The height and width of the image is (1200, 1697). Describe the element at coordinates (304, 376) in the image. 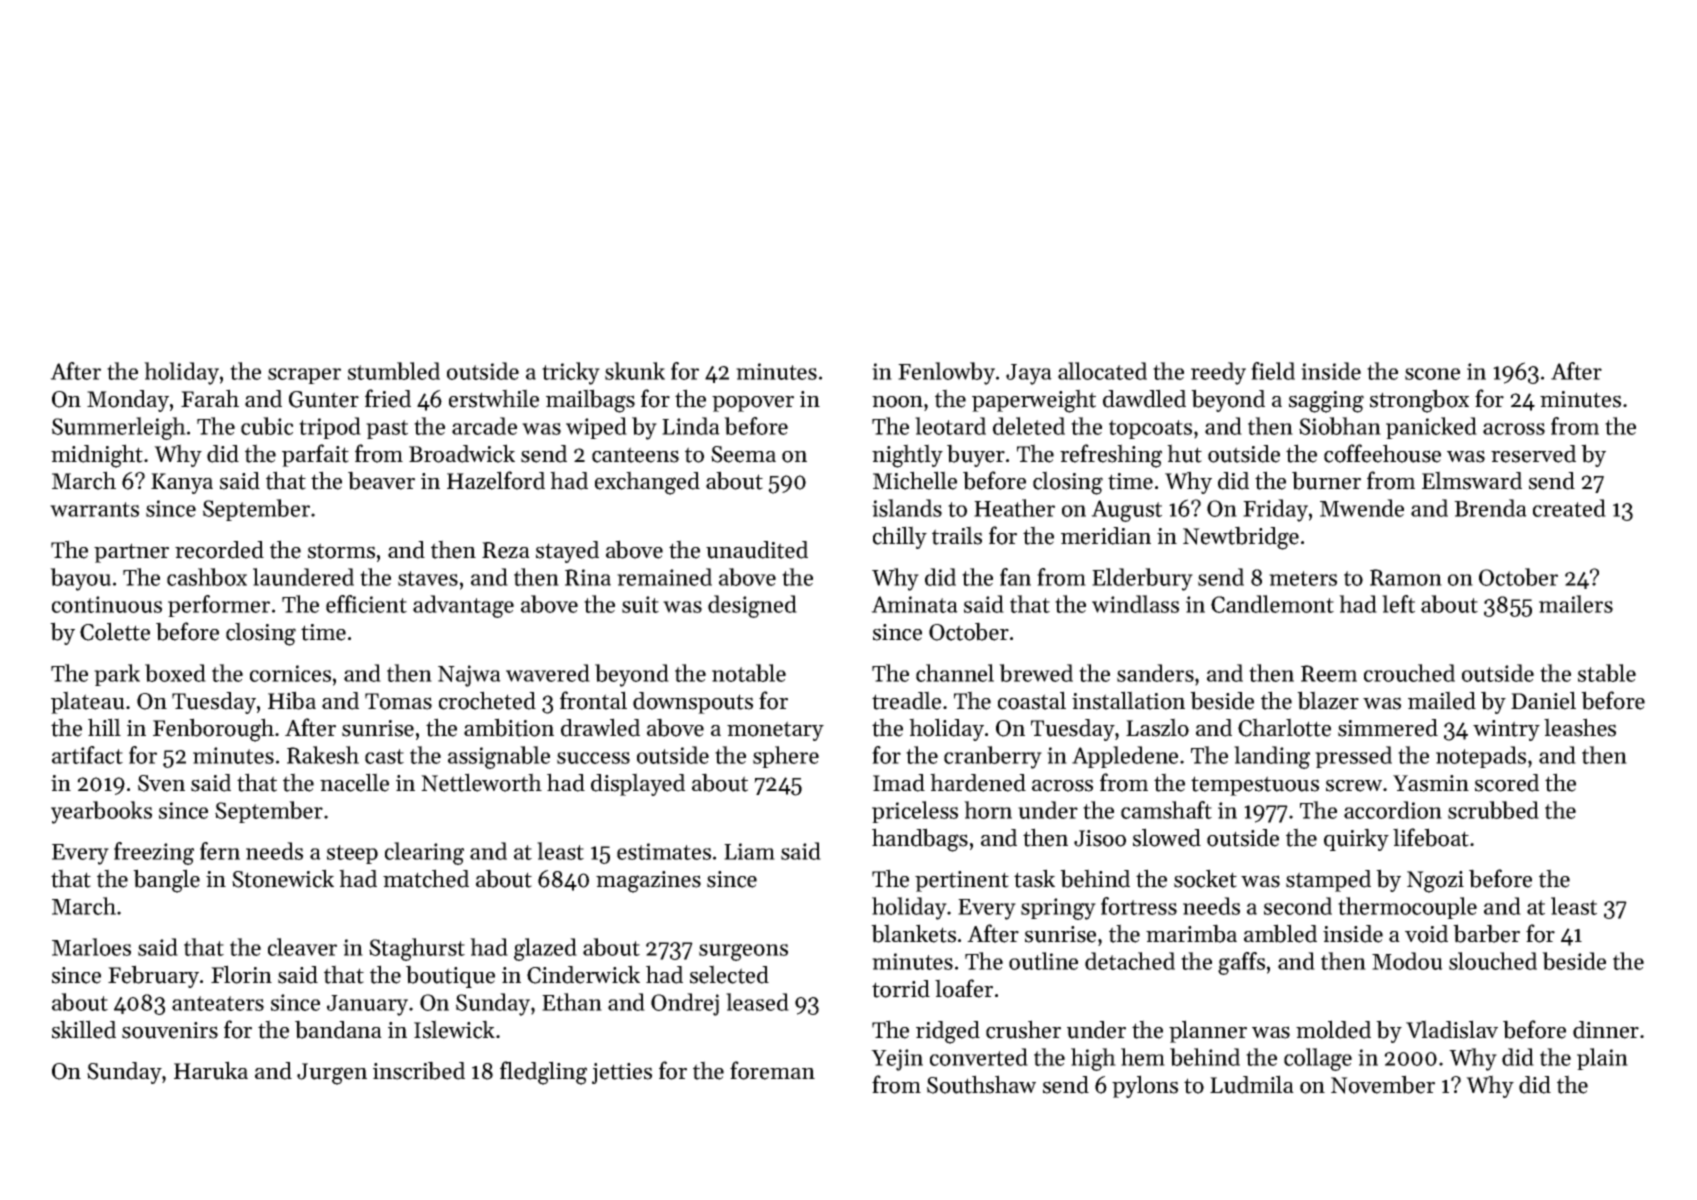

I see `scraper` at that location.
